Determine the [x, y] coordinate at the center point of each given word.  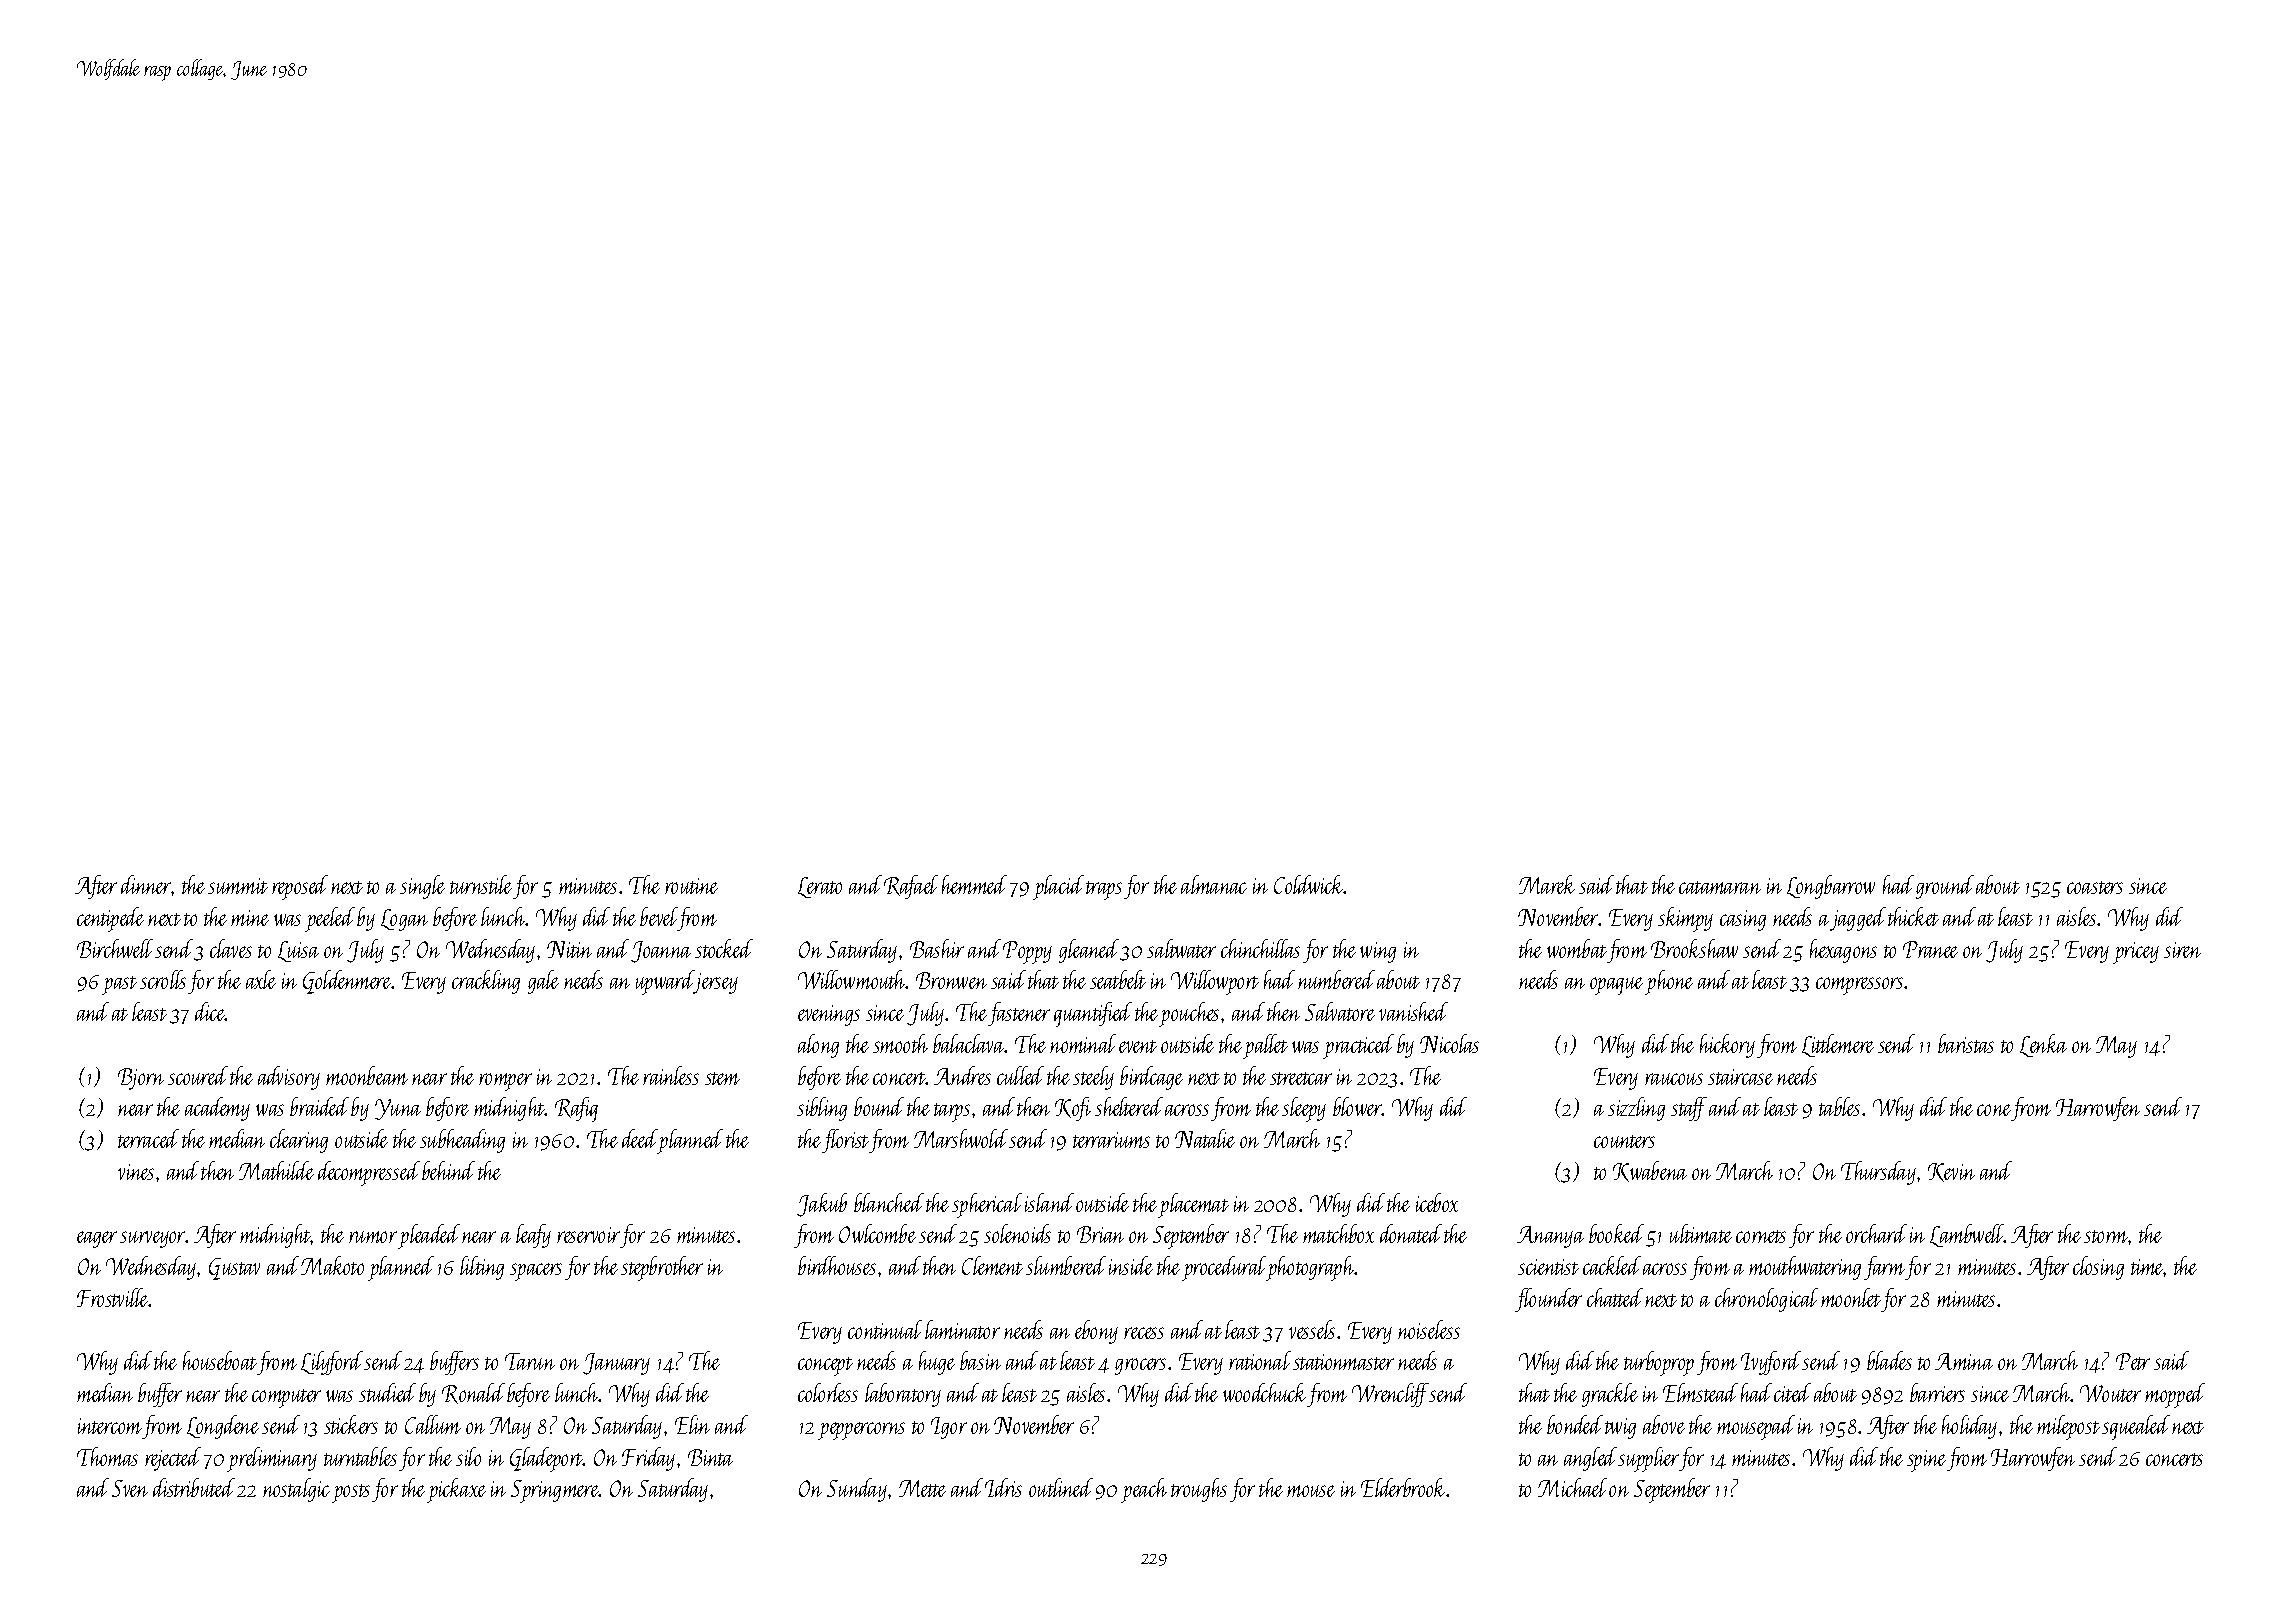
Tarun [530, 1361]
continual [885, 1329]
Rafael [911, 887]
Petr [2133, 1361]
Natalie [1205, 1138]
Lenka [2043, 1045]
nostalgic [296, 1490]
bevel [659, 916]
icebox [1437, 1202]
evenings [829, 1015]
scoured [198, 1075]
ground [1945, 887]
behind [448, 1170]
